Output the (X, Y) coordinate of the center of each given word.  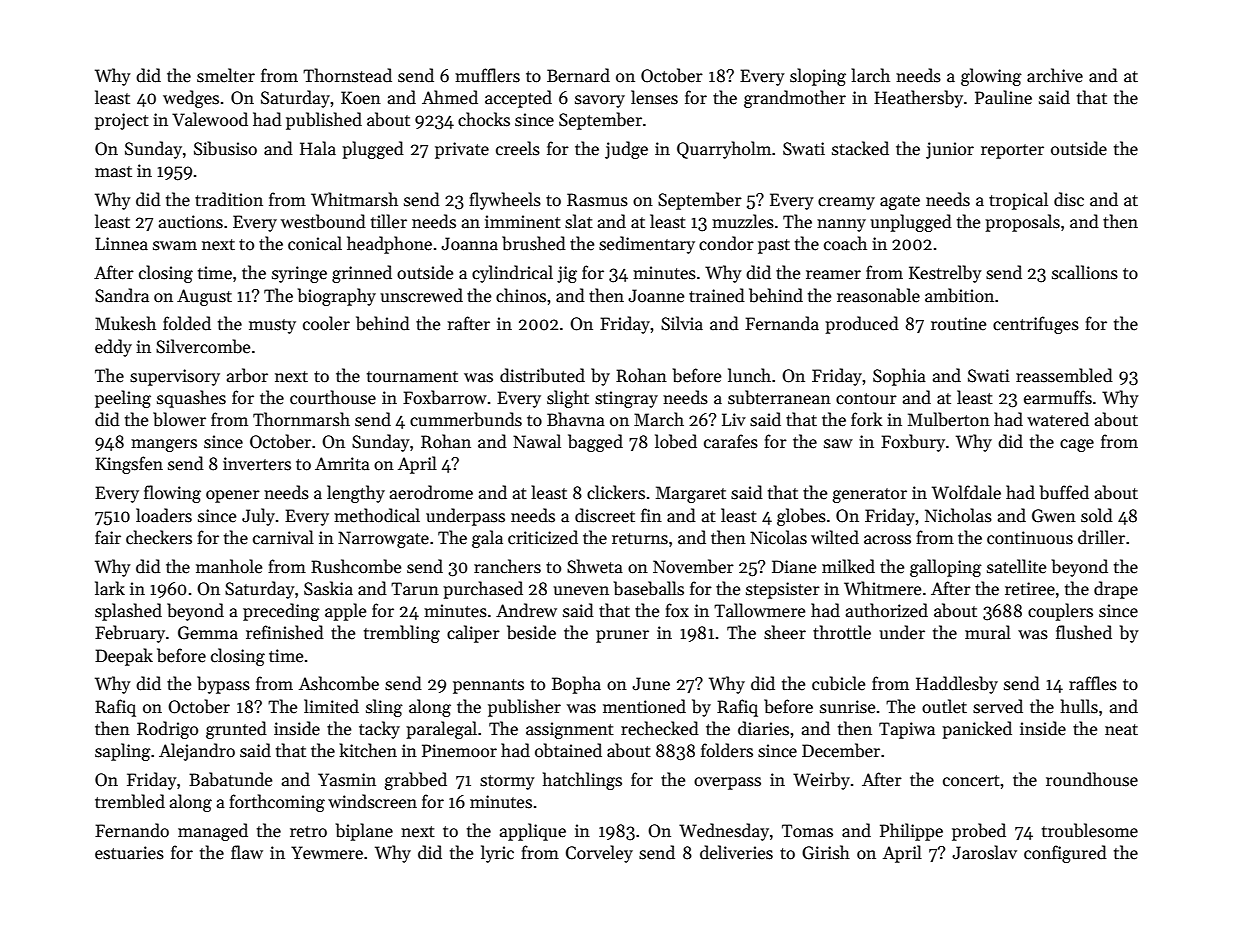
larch (870, 75)
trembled (130, 801)
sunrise (847, 707)
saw (838, 444)
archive (1055, 75)
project (122, 121)
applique (533, 832)
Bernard (578, 75)
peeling (123, 399)
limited (331, 706)
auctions (191, 222)
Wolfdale (966, 492)
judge (626, 150)
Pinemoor (459, 751)
